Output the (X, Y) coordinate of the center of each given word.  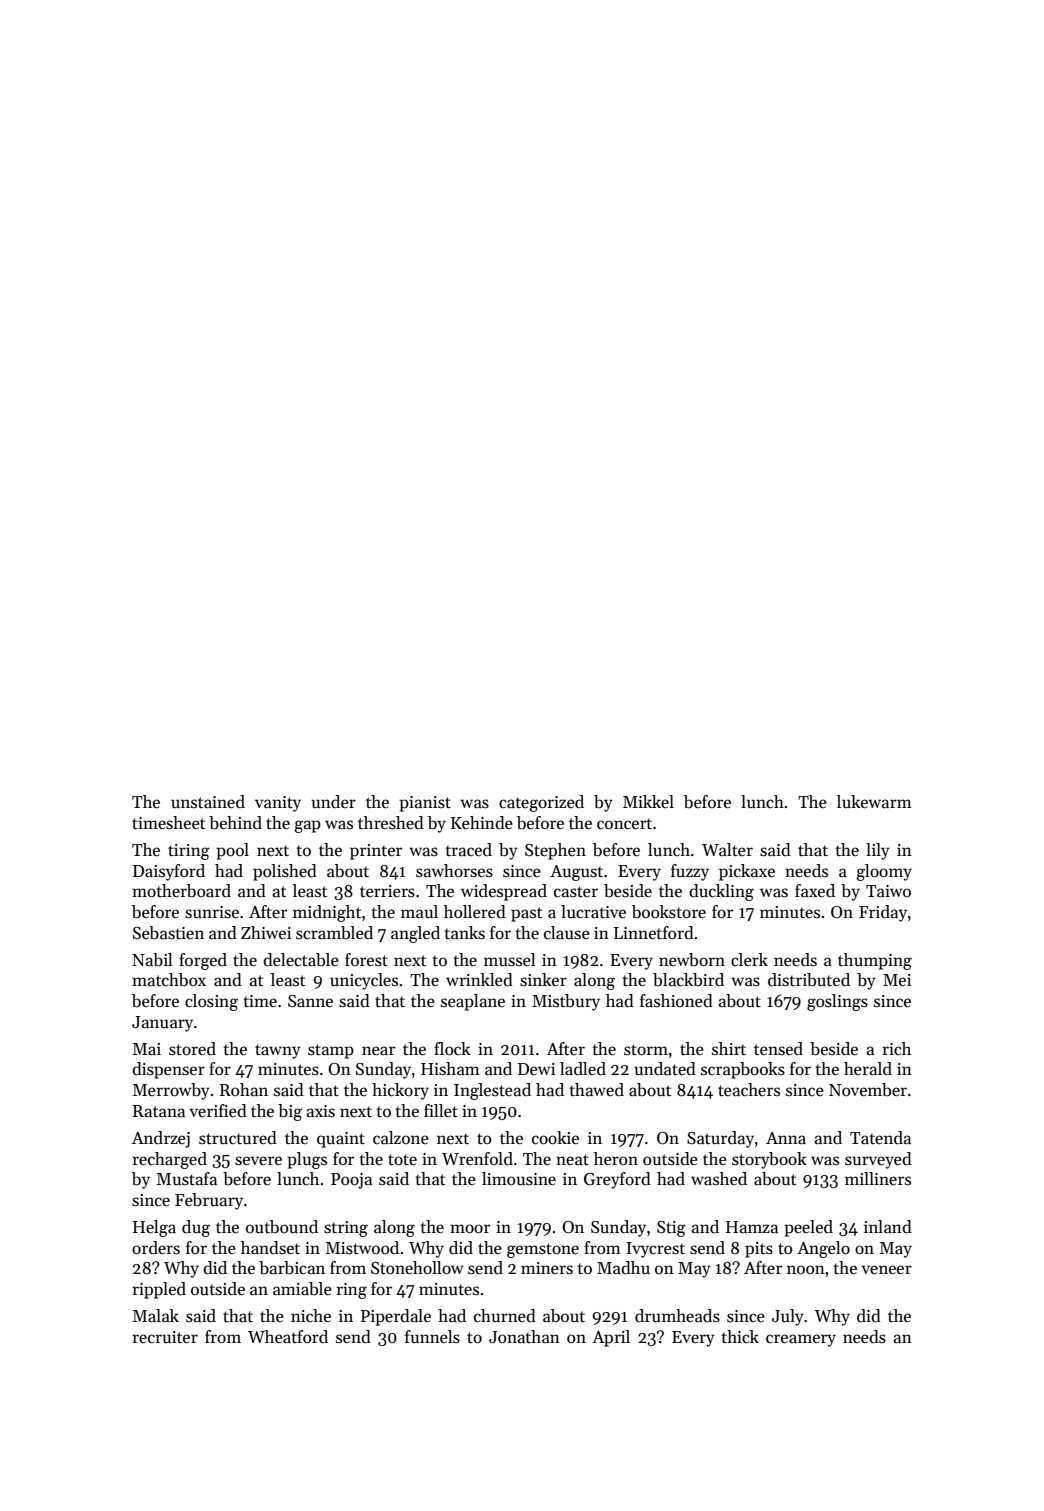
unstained (208, 802)
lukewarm (874, 802)
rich (896, 1049)
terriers (387, 891)
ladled (583, 1069)
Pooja (351, 1181)
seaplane (473, 1002)
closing (211, 1002)
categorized (541, 803)
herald (868, 1069)
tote (402, 1160)
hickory (400, 1091)
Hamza (752, 1227)
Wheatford (288, 1336)
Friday (883, 913)
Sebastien (168, 933)
